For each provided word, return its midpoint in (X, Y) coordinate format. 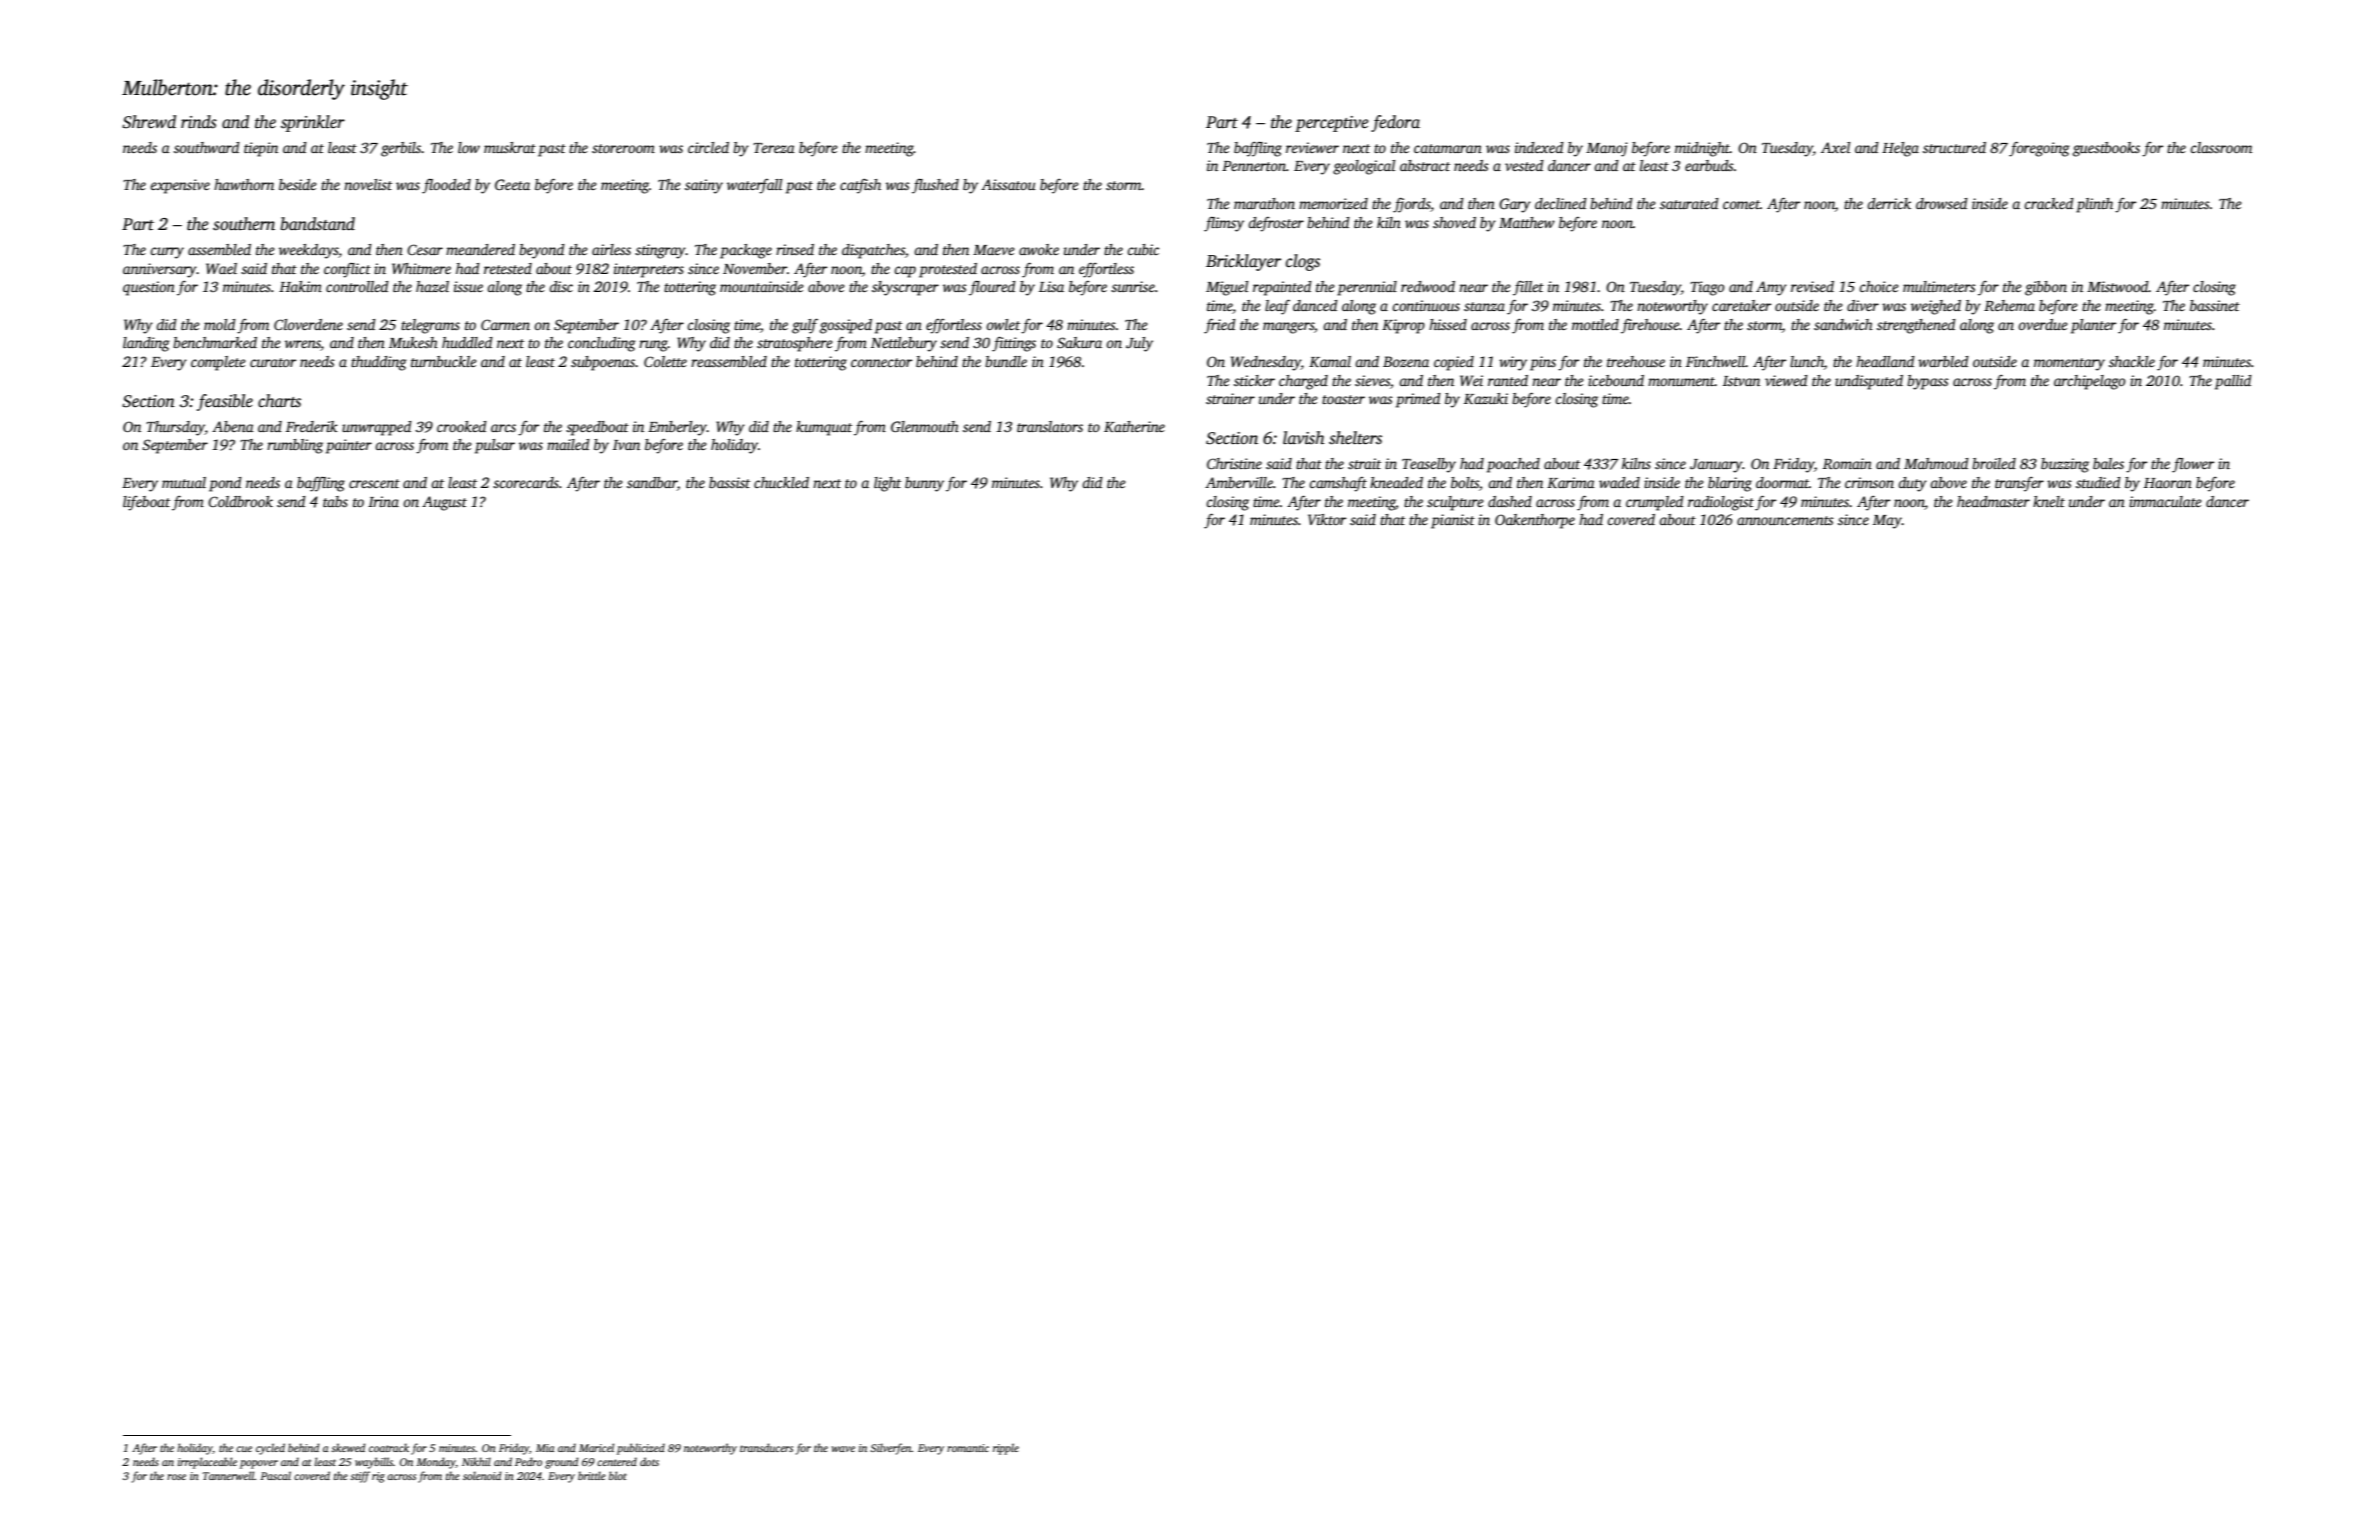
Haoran (2168, 483)
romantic (968, 1448)
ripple (1006, 1449)
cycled (270, 1449)
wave (843, 1449)
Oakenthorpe (1535, 521)
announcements (1785, 520)
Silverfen (891, 1449)
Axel (1835, 147)
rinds (199, 122)
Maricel (596, 1447)
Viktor (1327, 519)
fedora (1395, 123)
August (444, 503)
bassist (729, 482)
